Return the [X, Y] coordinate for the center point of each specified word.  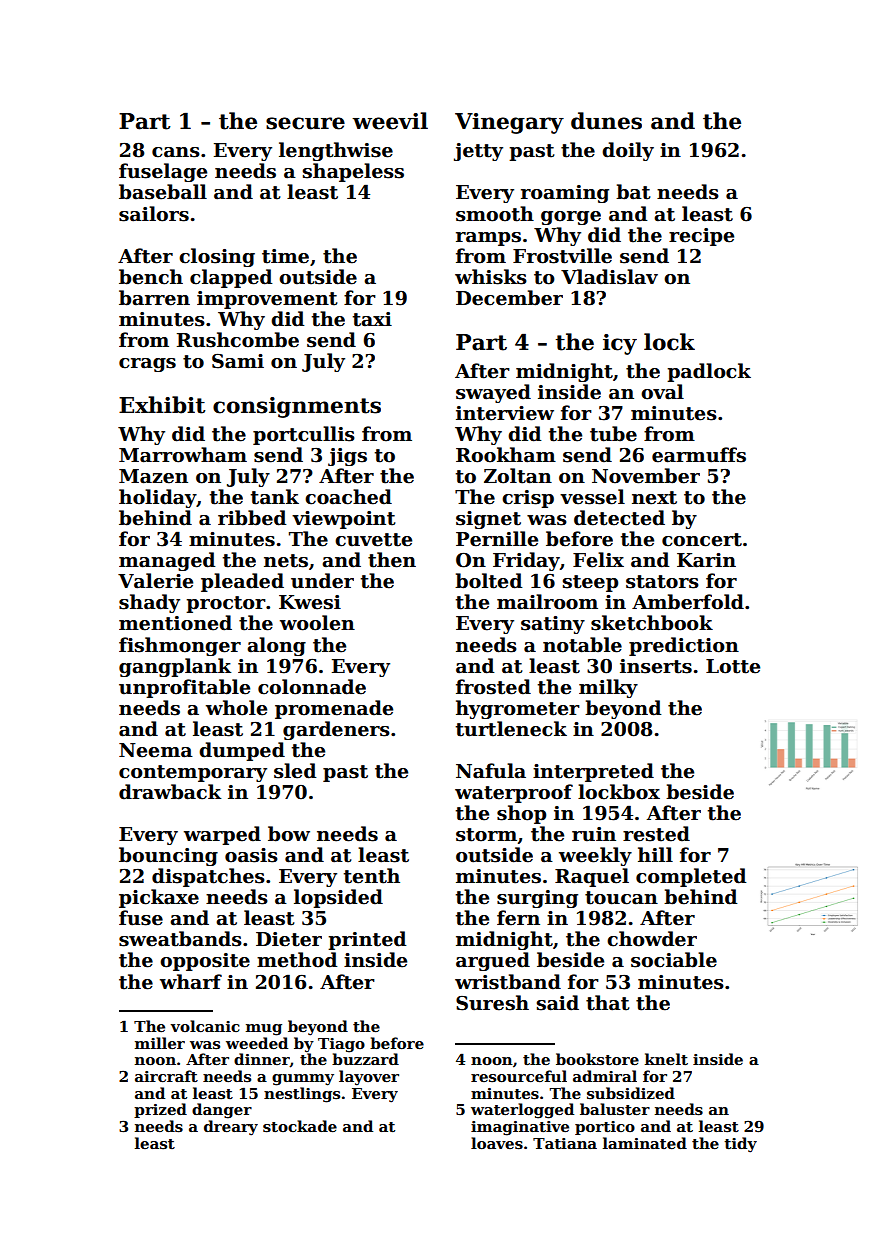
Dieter [289, 939]
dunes [606, 121]
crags [147, 365]
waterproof [514, 793]
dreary [231, 1128]
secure [305, 123]
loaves [497, 1143]
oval [662, 392]
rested [656, 834]
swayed [493, 393]
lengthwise [336, 151]
